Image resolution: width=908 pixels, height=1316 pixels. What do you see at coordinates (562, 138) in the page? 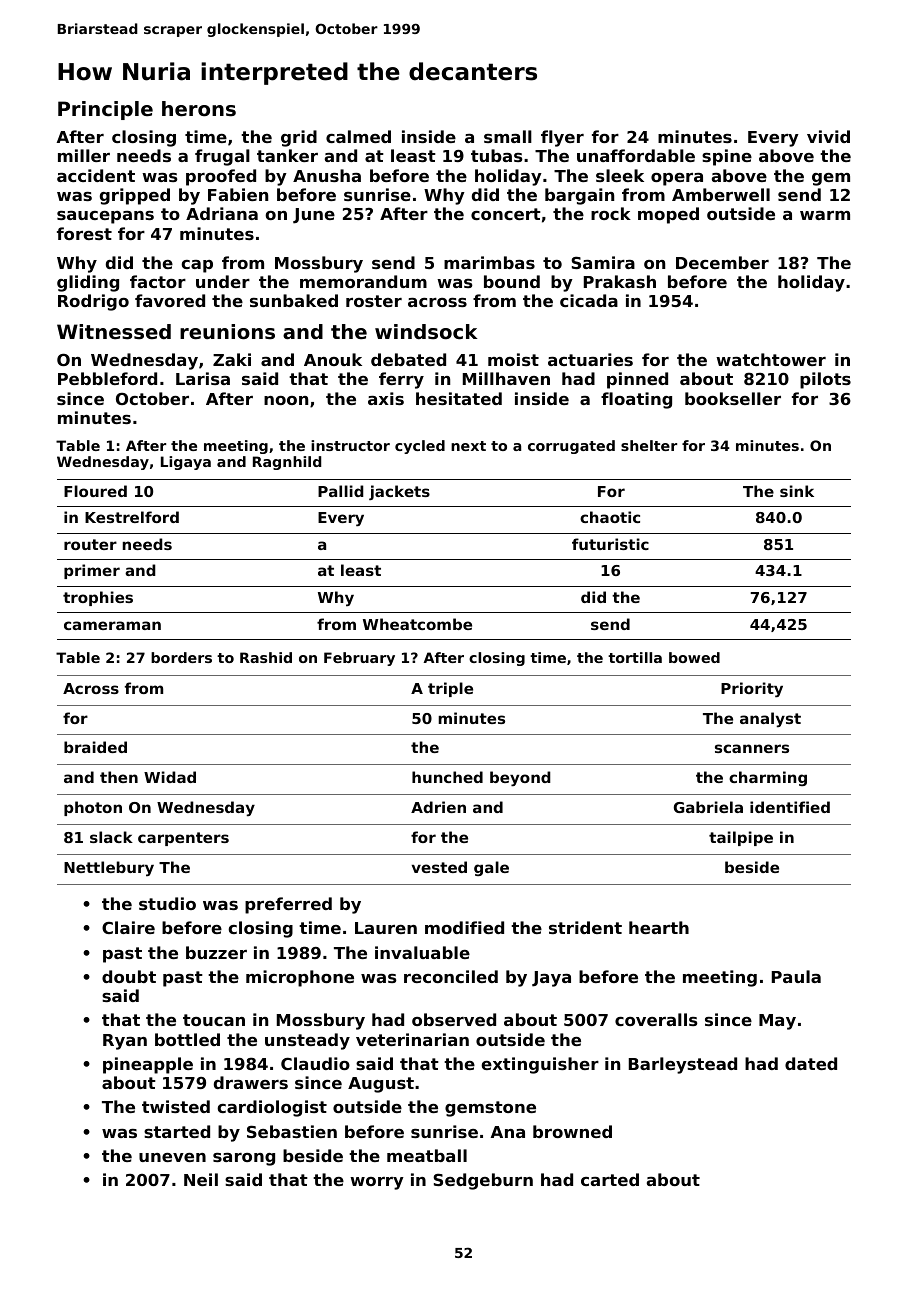
I see `flyer` at bounding box center [562, 138].
